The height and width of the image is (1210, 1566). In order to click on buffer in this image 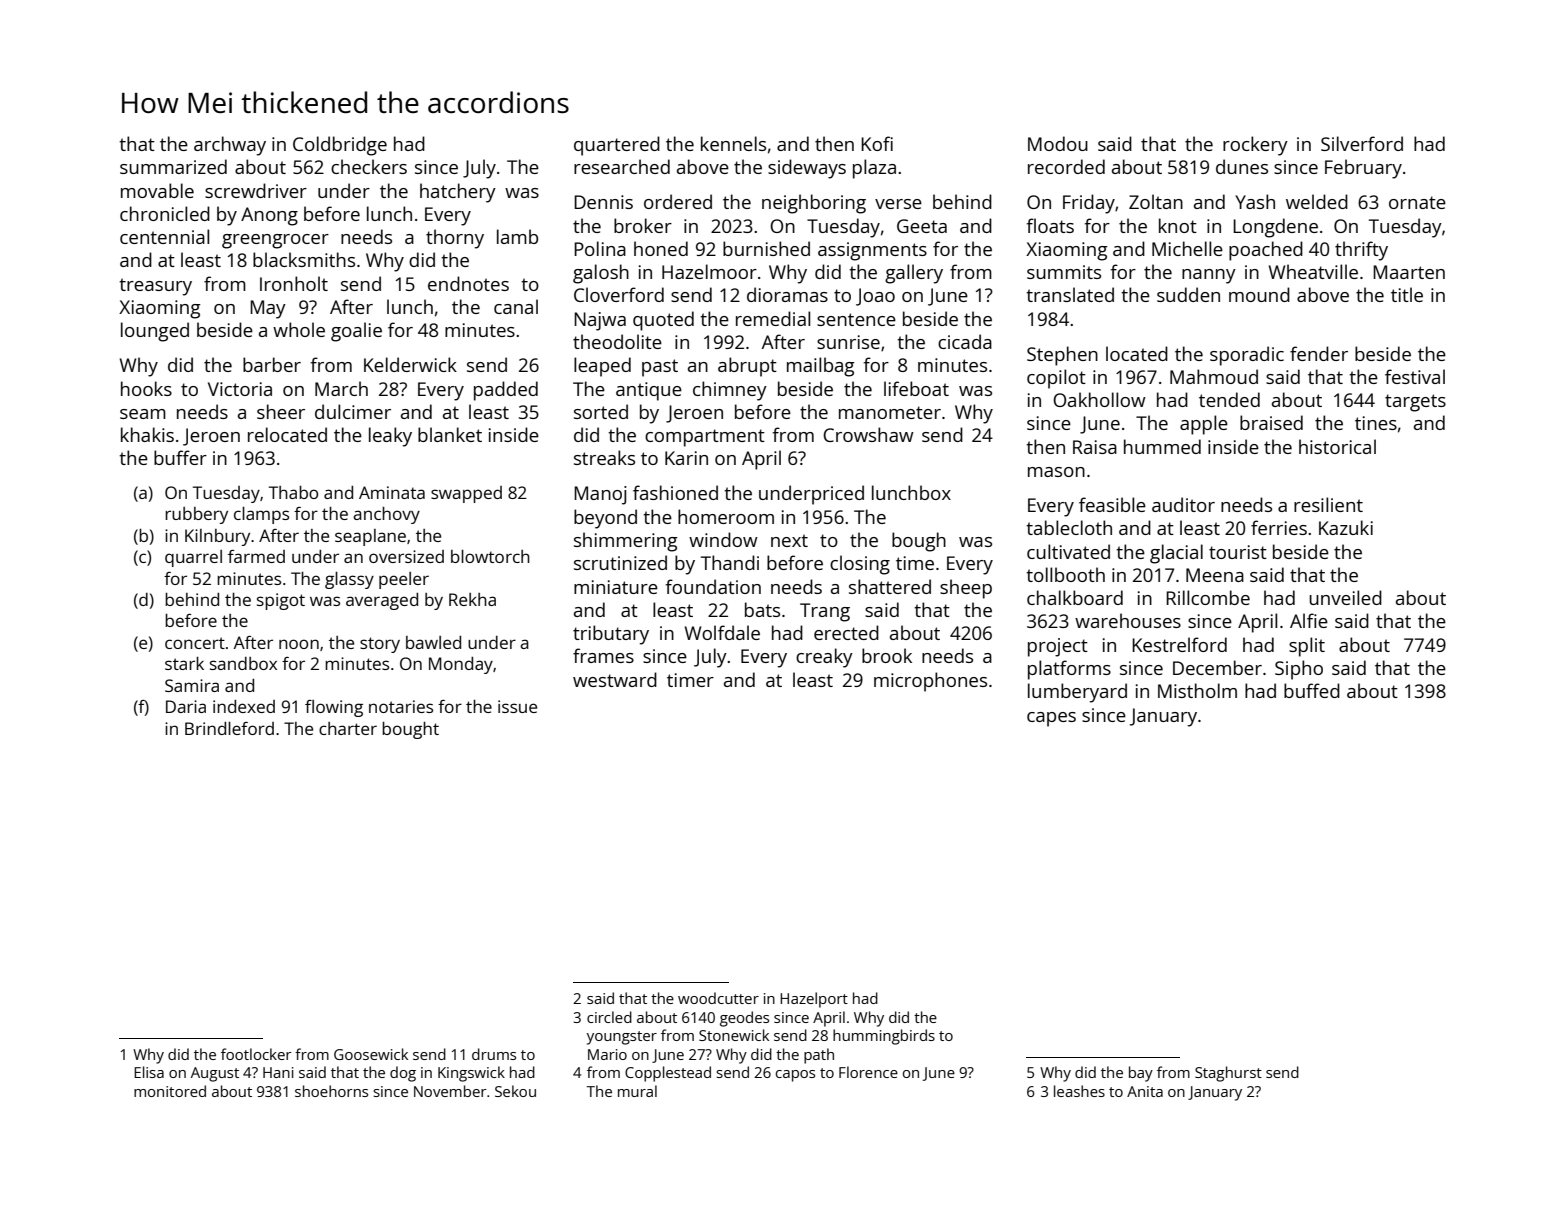, I will do `click(180, 457)`.
